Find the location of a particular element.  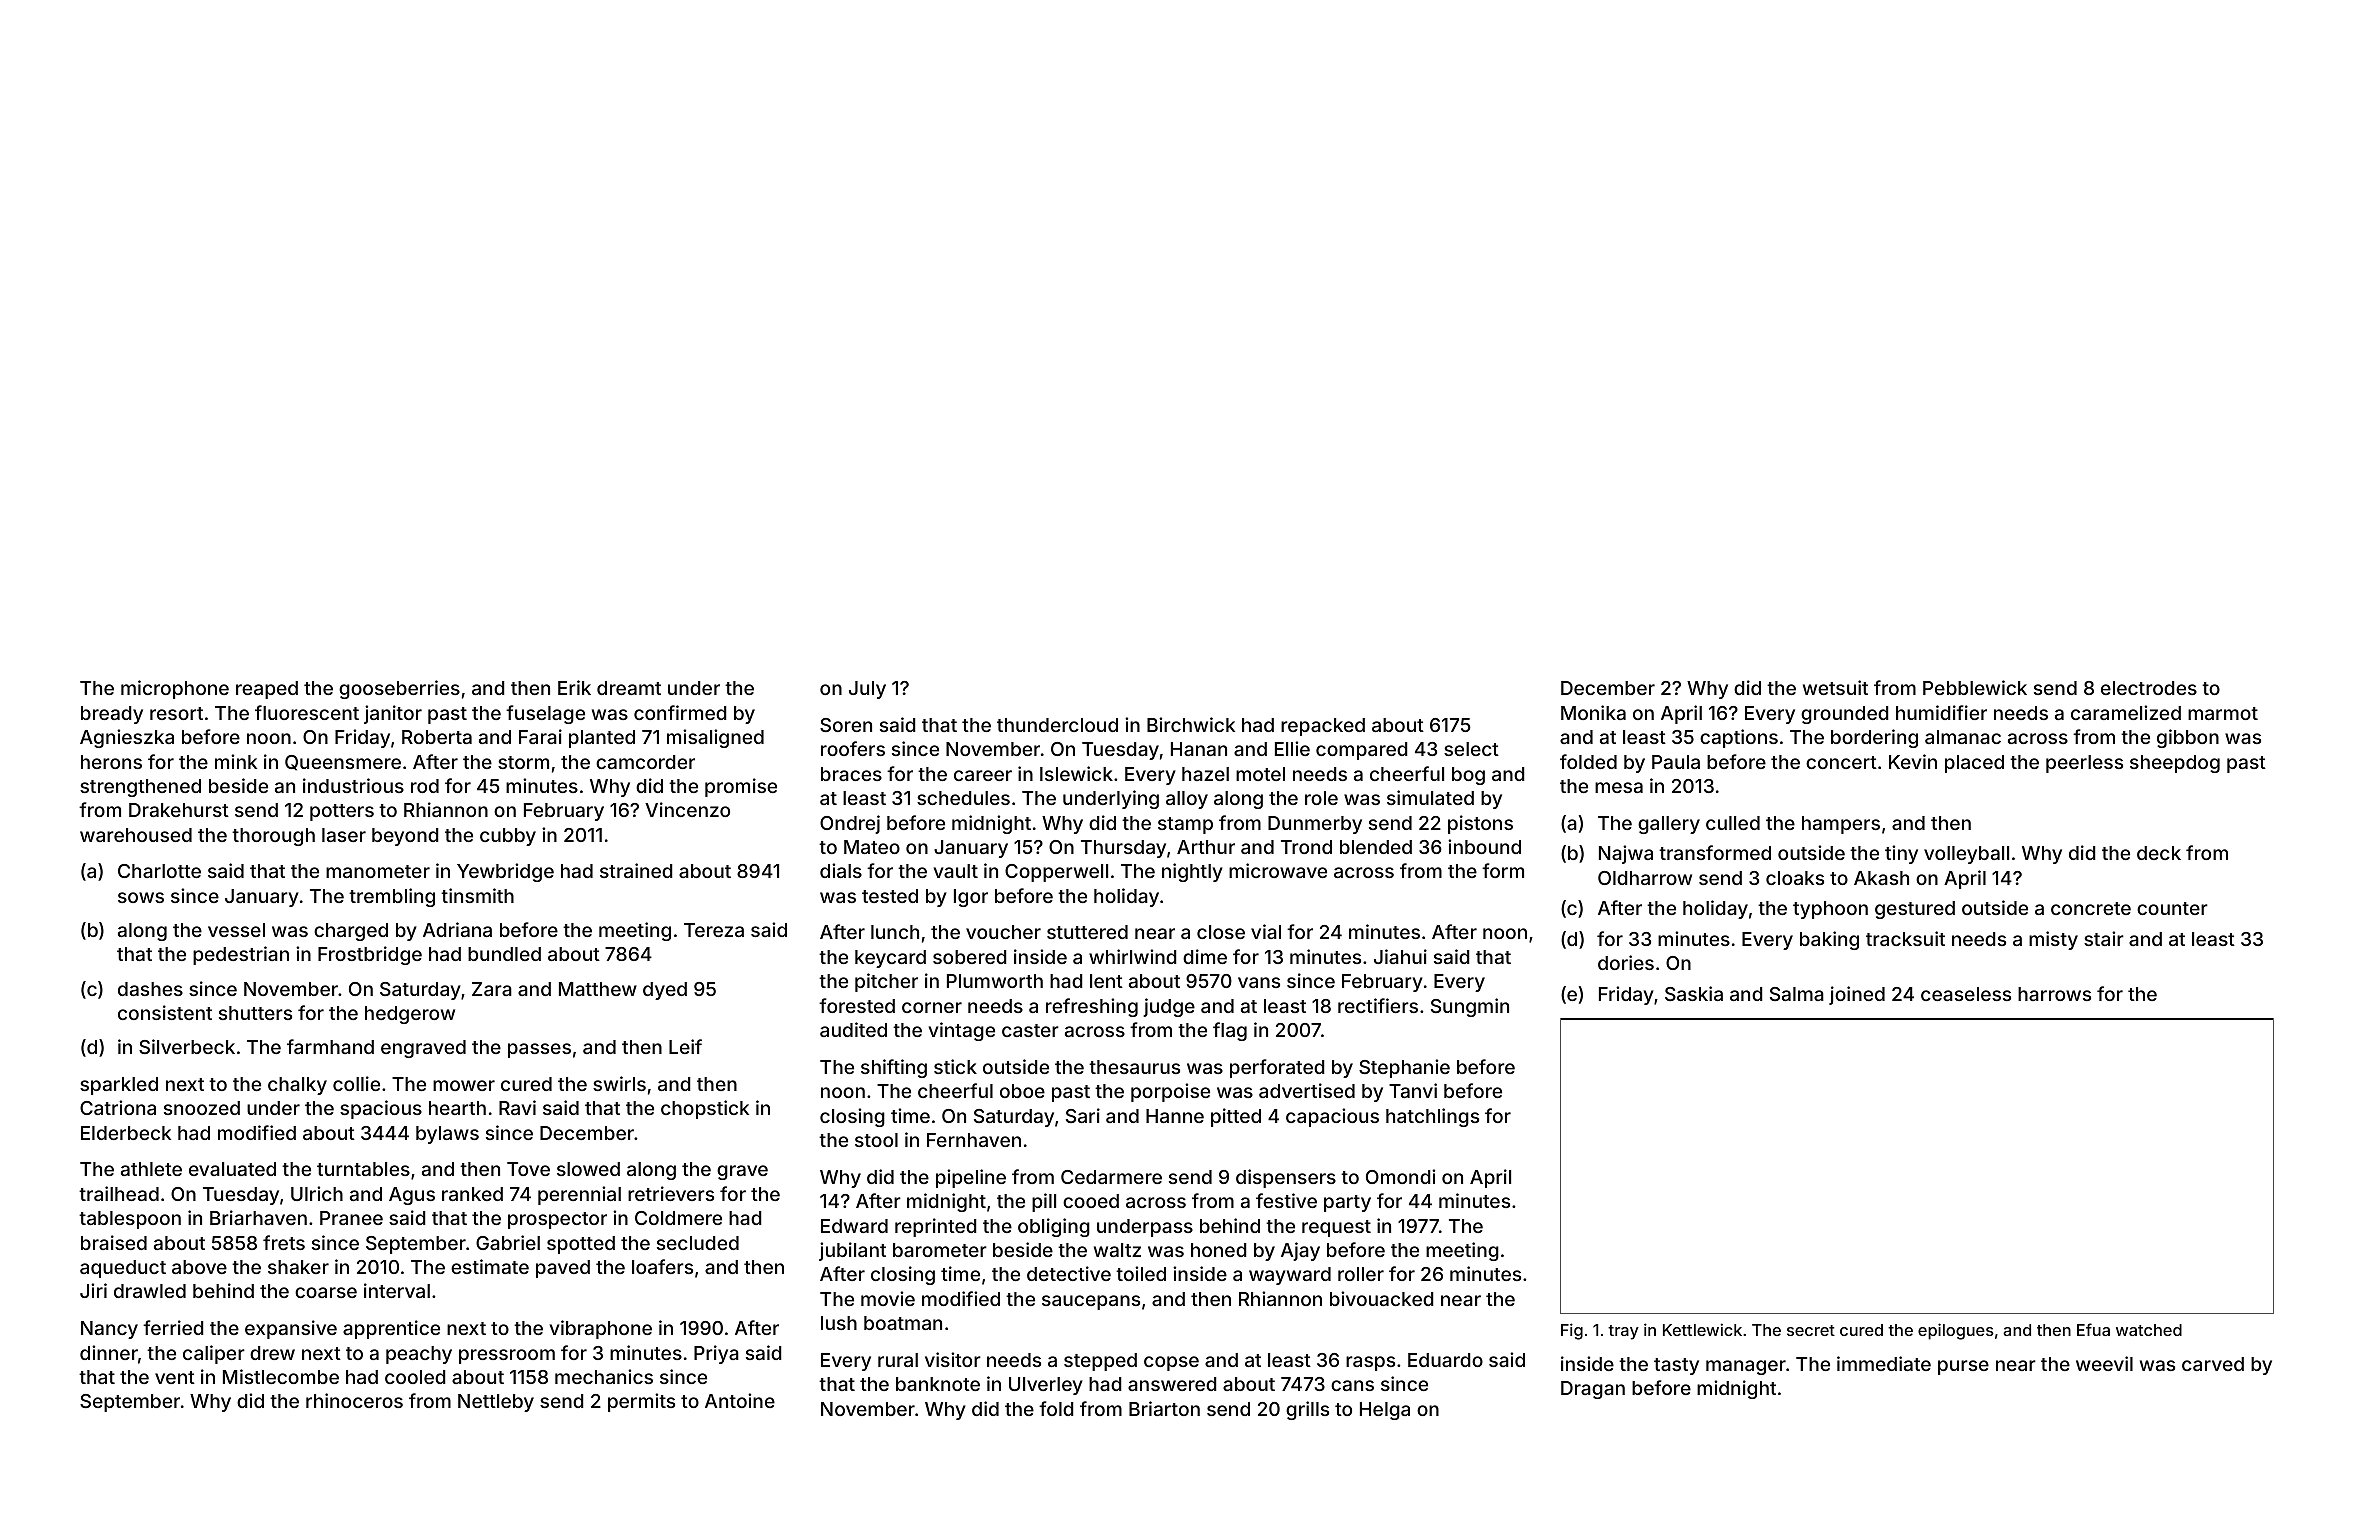

epilogues is located at coordinates (1956, 1331).
